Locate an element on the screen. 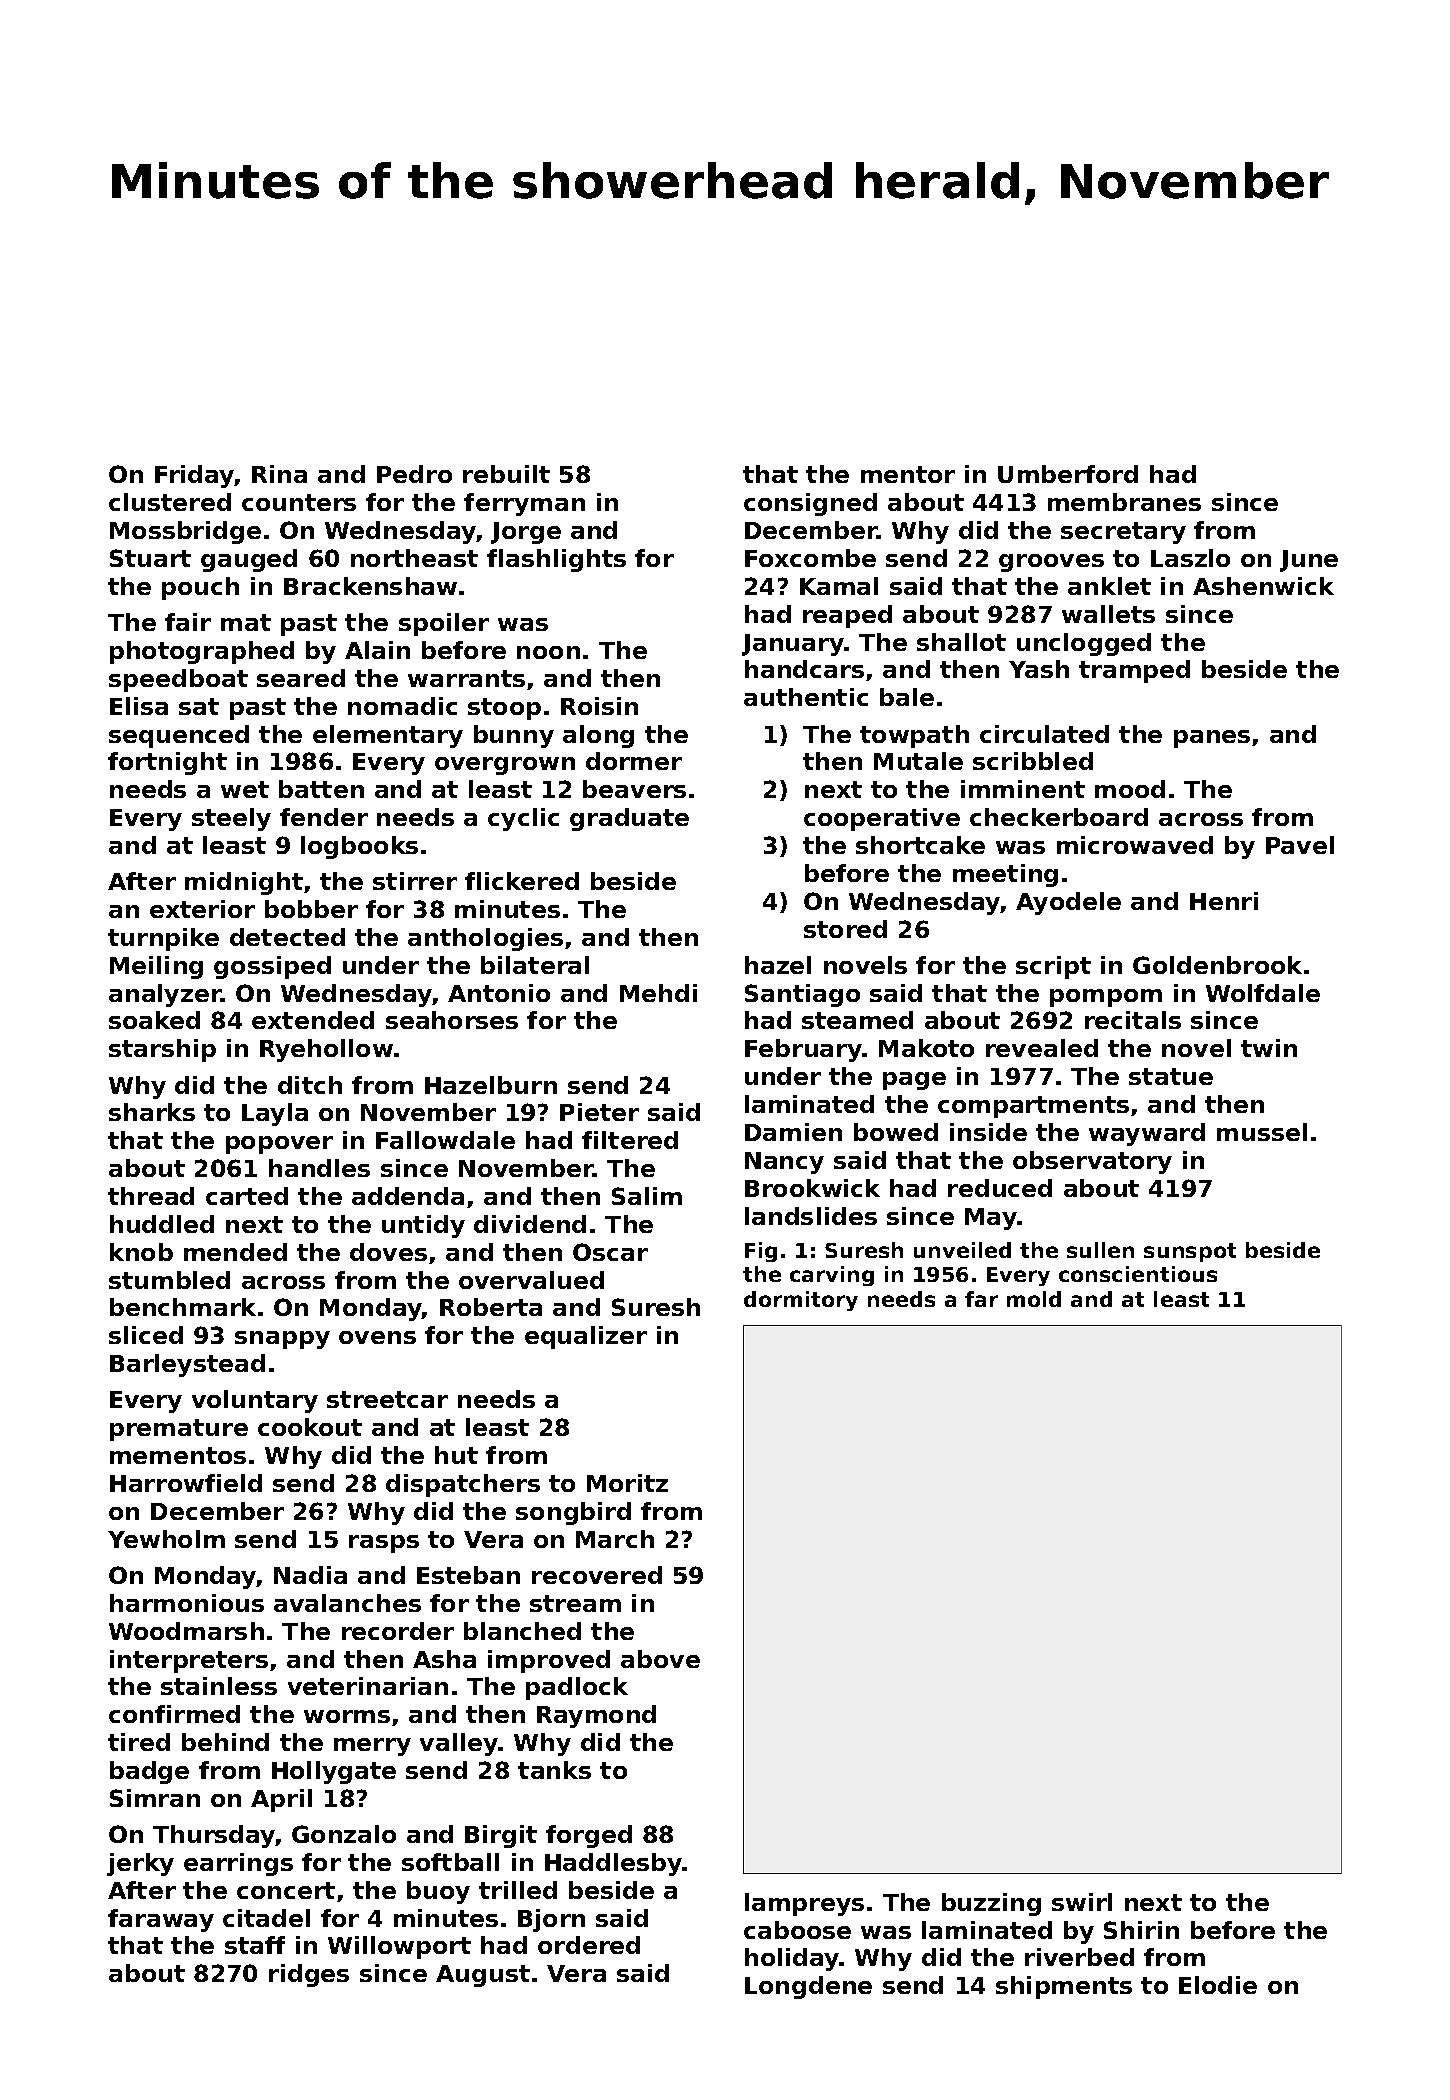 This screenshot has width=1450, height=2100. mementos is located at coordinates (178, 1455).
